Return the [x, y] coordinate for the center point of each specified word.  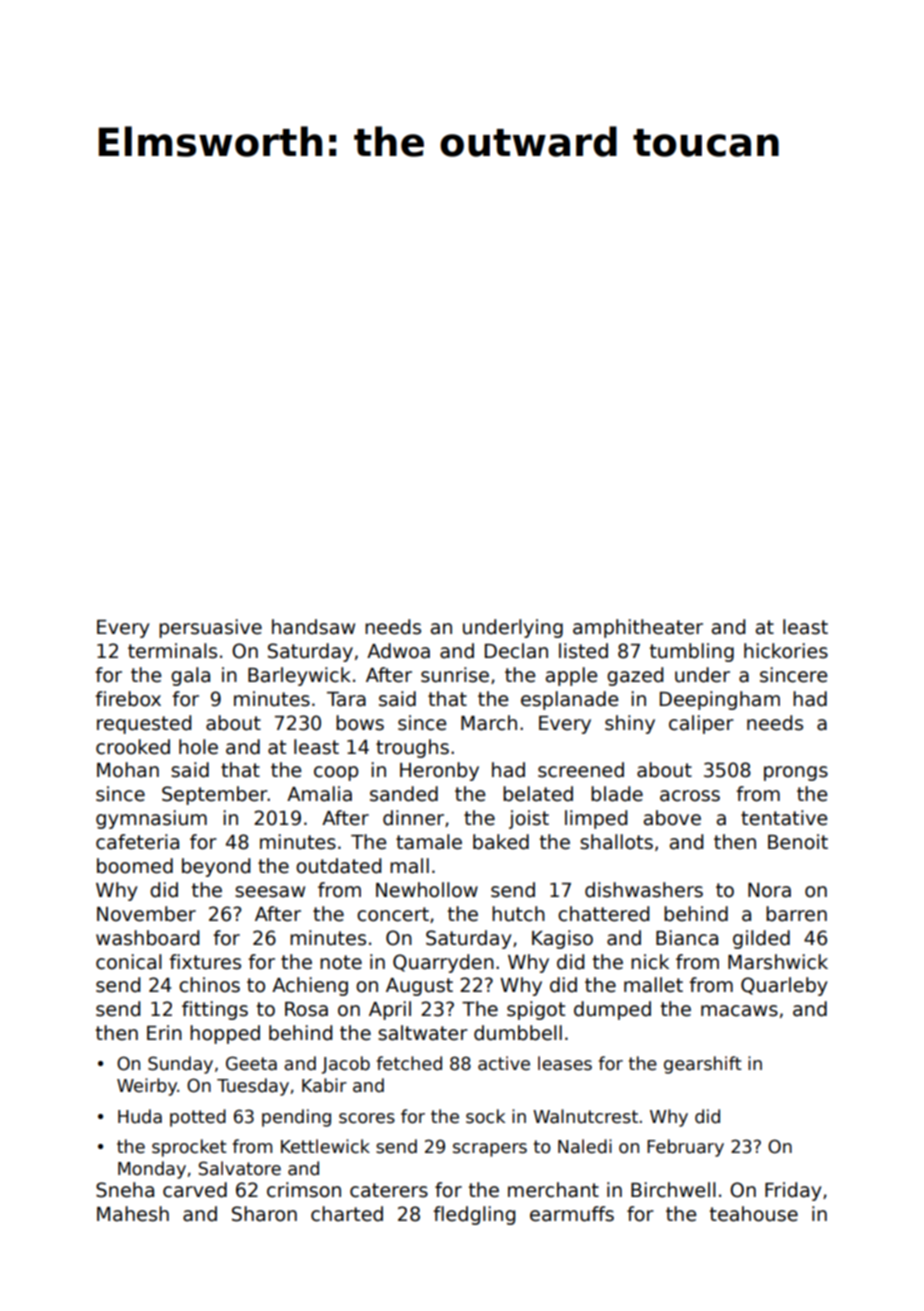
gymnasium [151, 819]
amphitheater [638, 628]
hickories [786, 651]
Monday [152, 1170]
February [685, 1148]
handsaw [313, 627]
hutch [518, 914]
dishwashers [644, 890]
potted [198, 1118]
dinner [413, 818]
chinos [209, 985]
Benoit [798, 842]
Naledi [585, 1146]
